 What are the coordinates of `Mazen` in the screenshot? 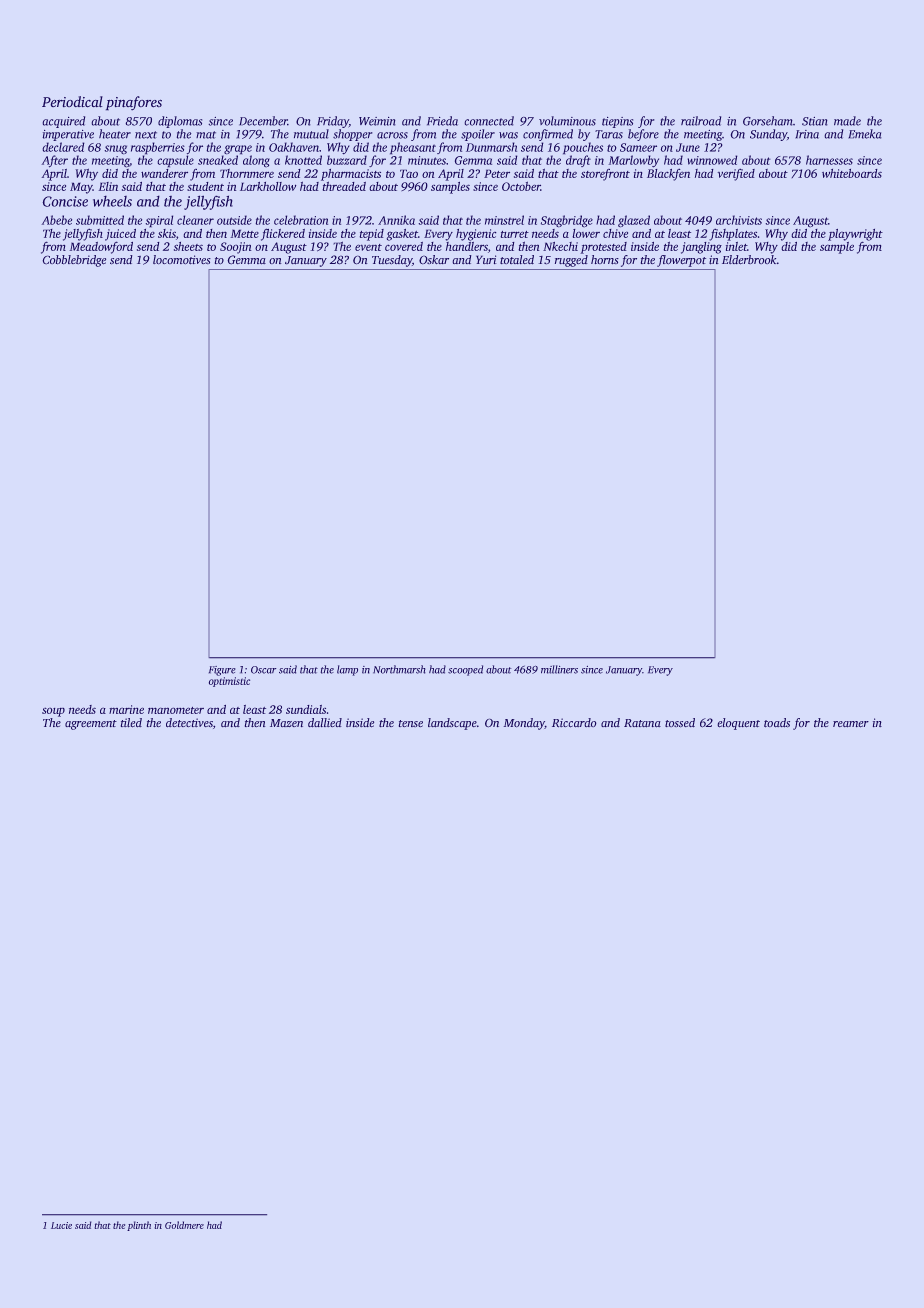 It's located at (286, 723).
